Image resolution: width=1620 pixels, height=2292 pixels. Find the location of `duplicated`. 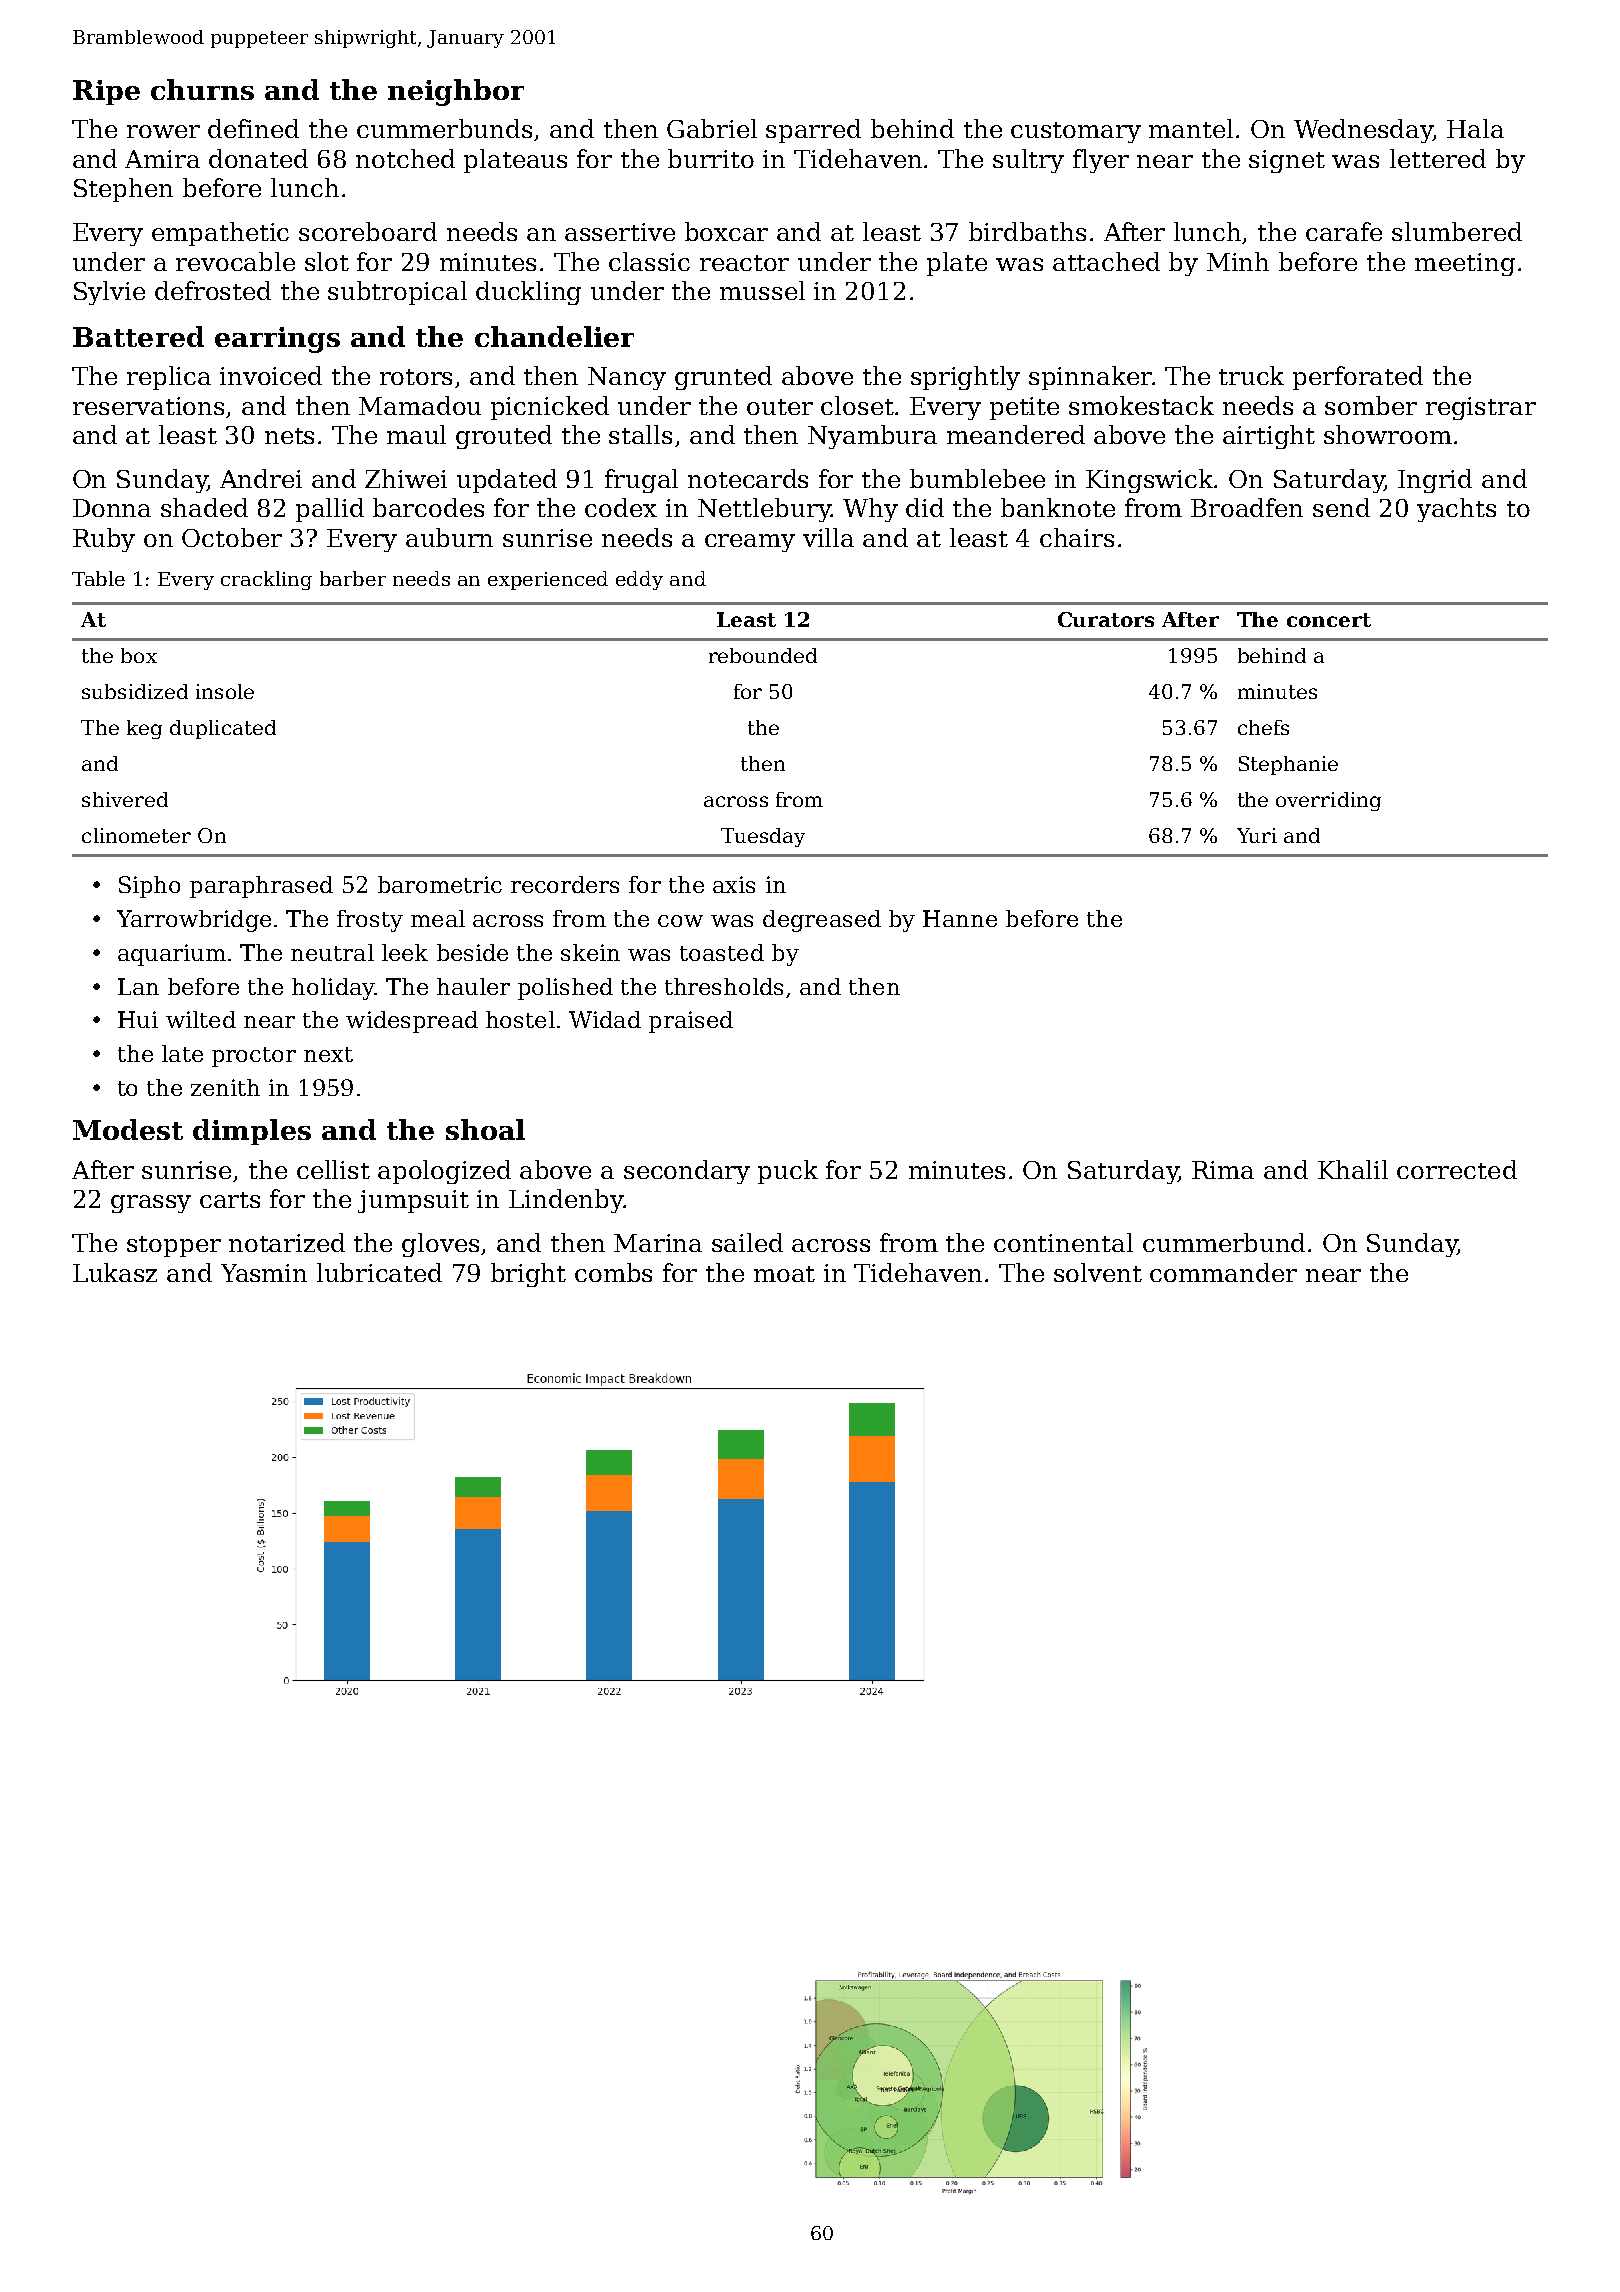

duplicated is located at coordinates (223, 729).
